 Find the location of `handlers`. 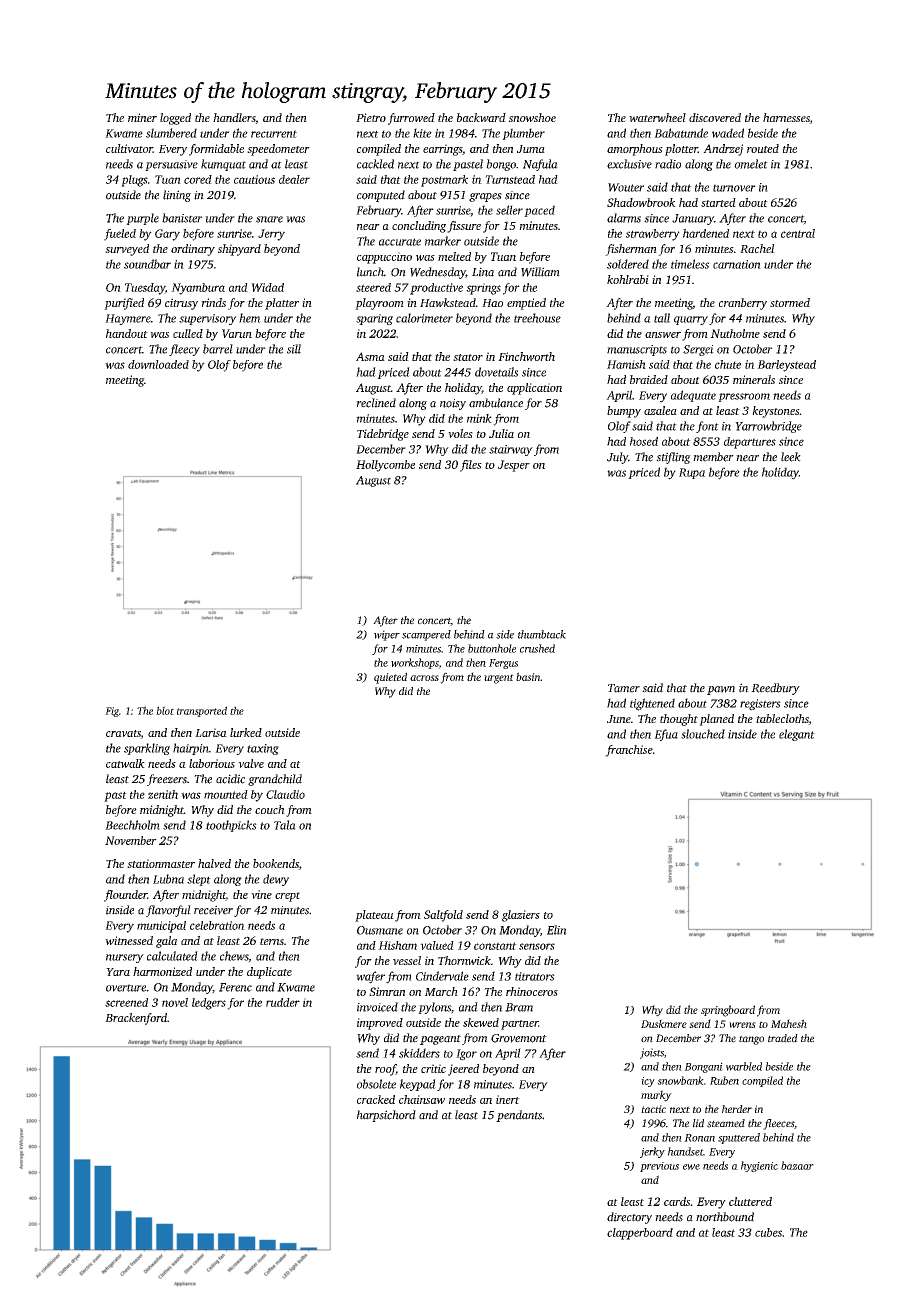

handlers is located at coordinates (234, 117).
